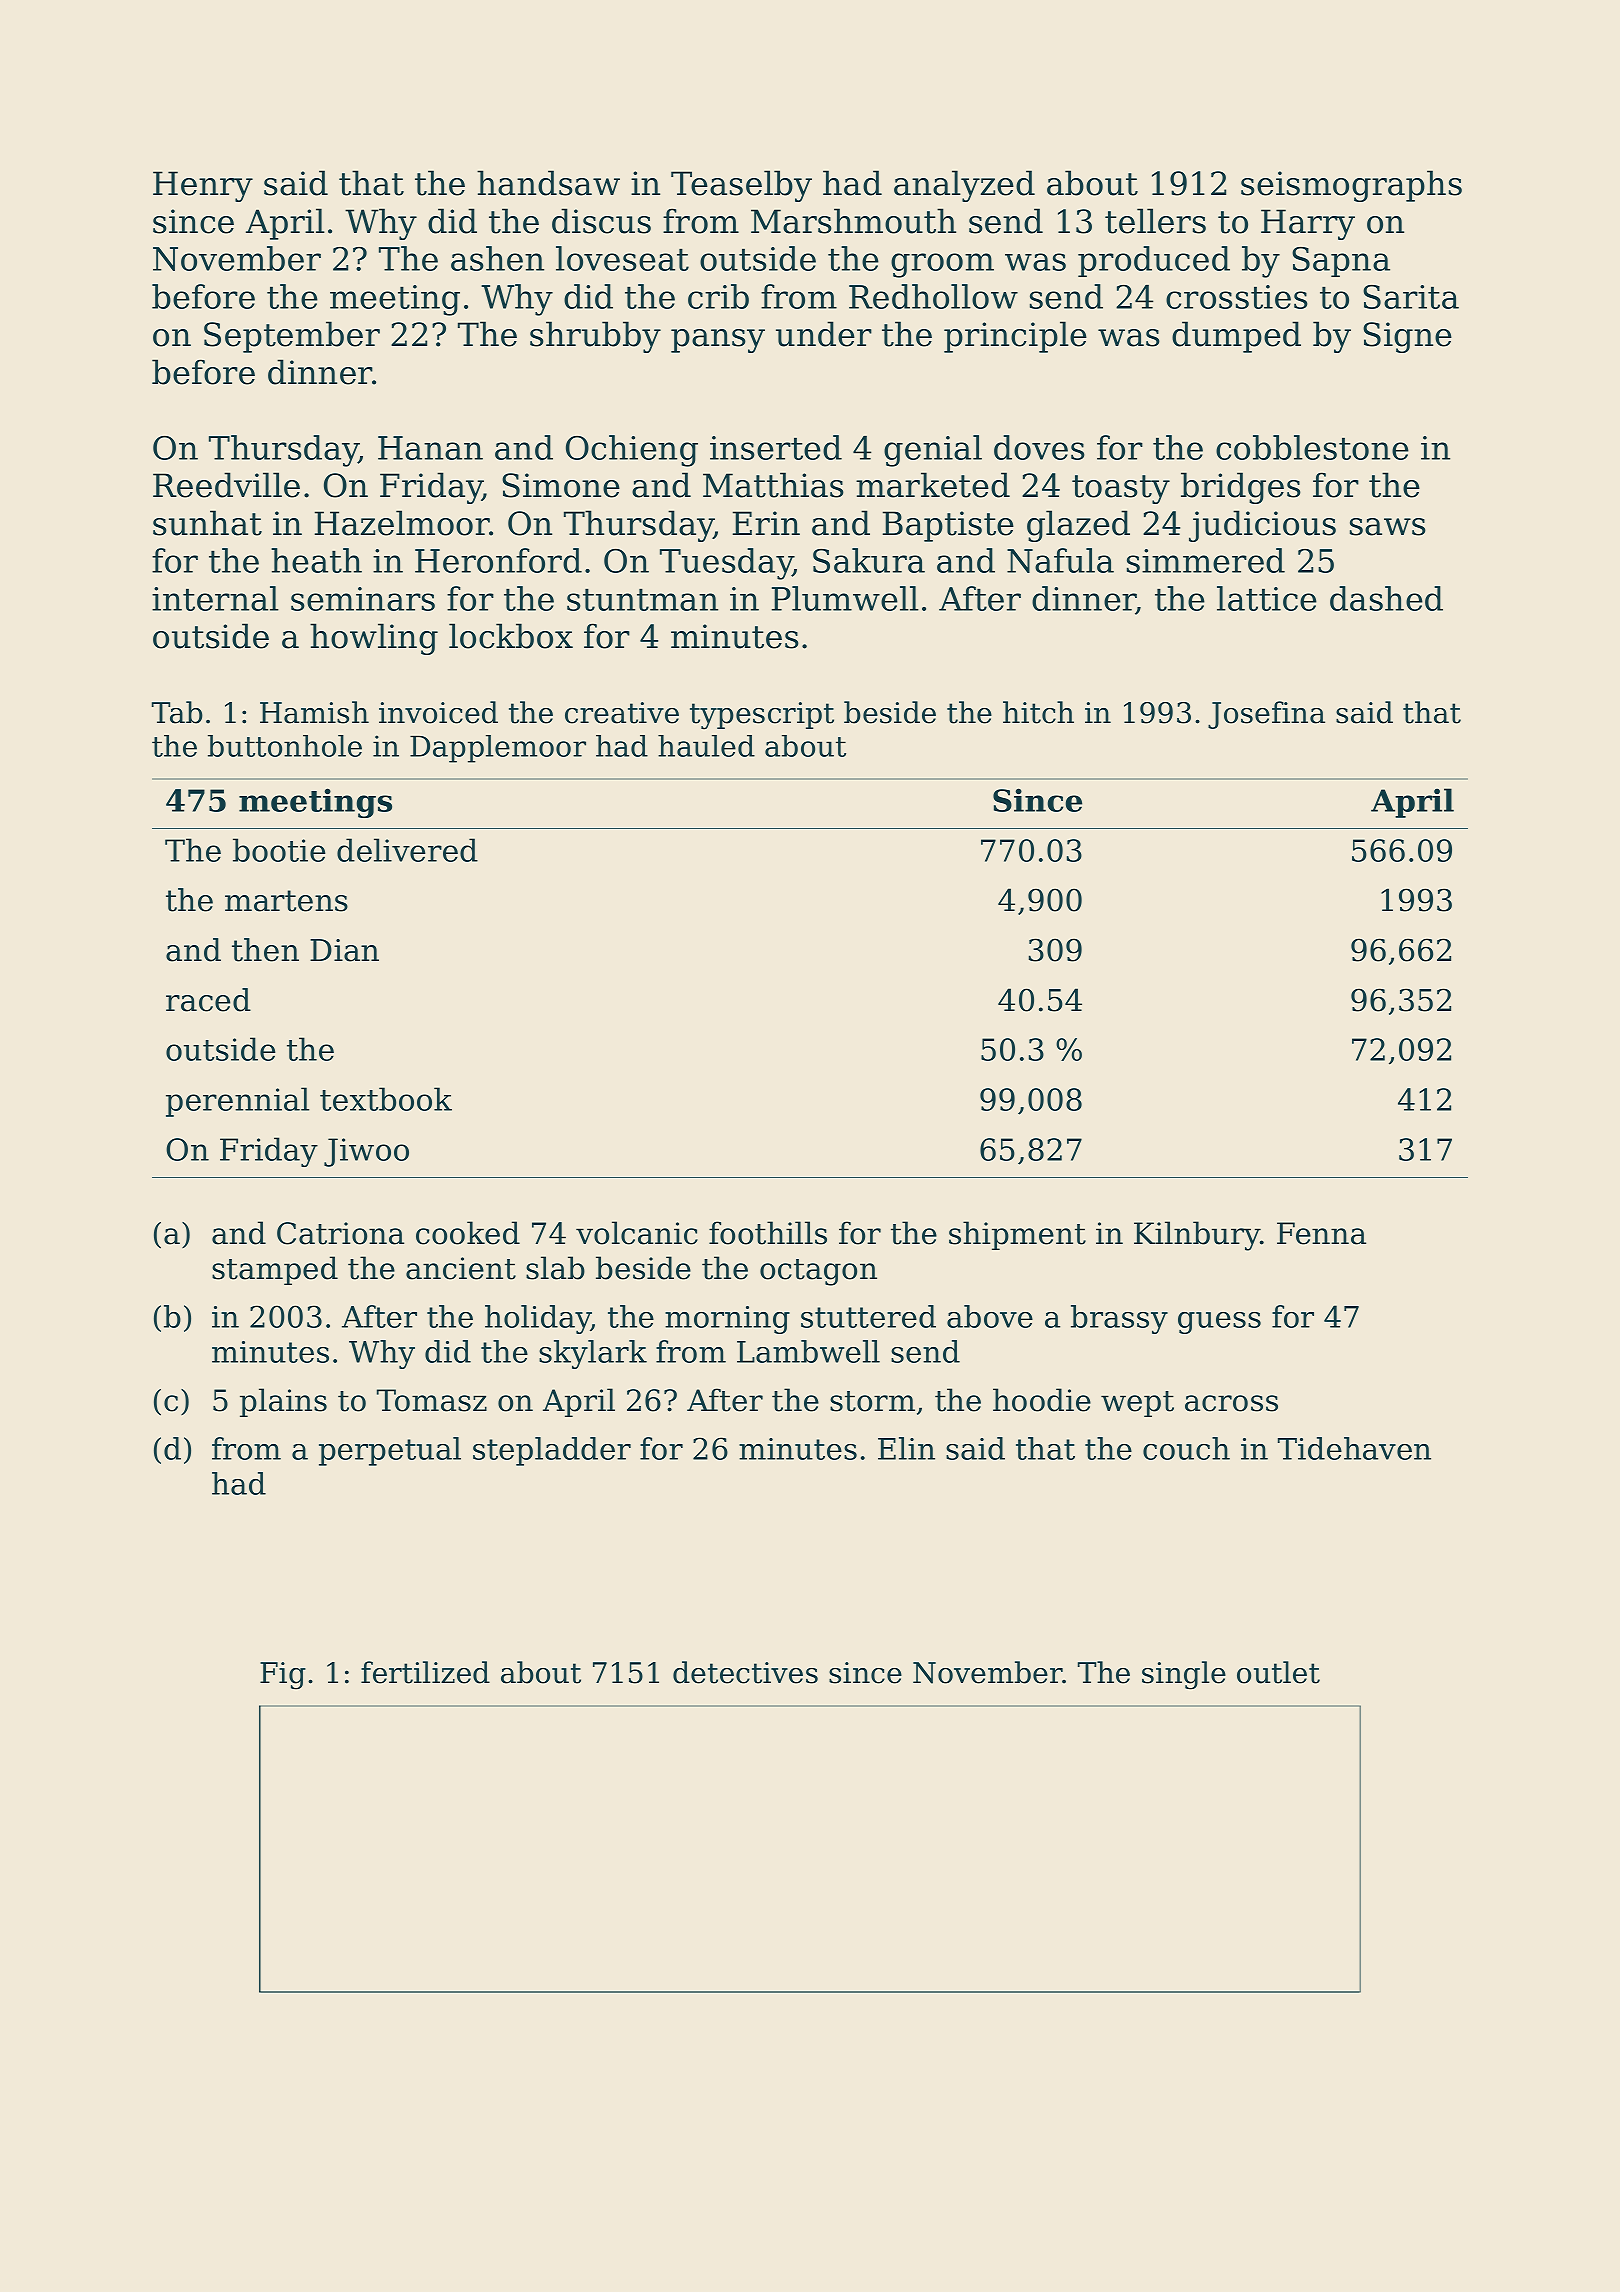 Image resolution: width=1620 pixels, height=2292 pixels. What do you see at coordinates (706, 746) in the image?
I see `hauled` at bounding box center [706, 746].
